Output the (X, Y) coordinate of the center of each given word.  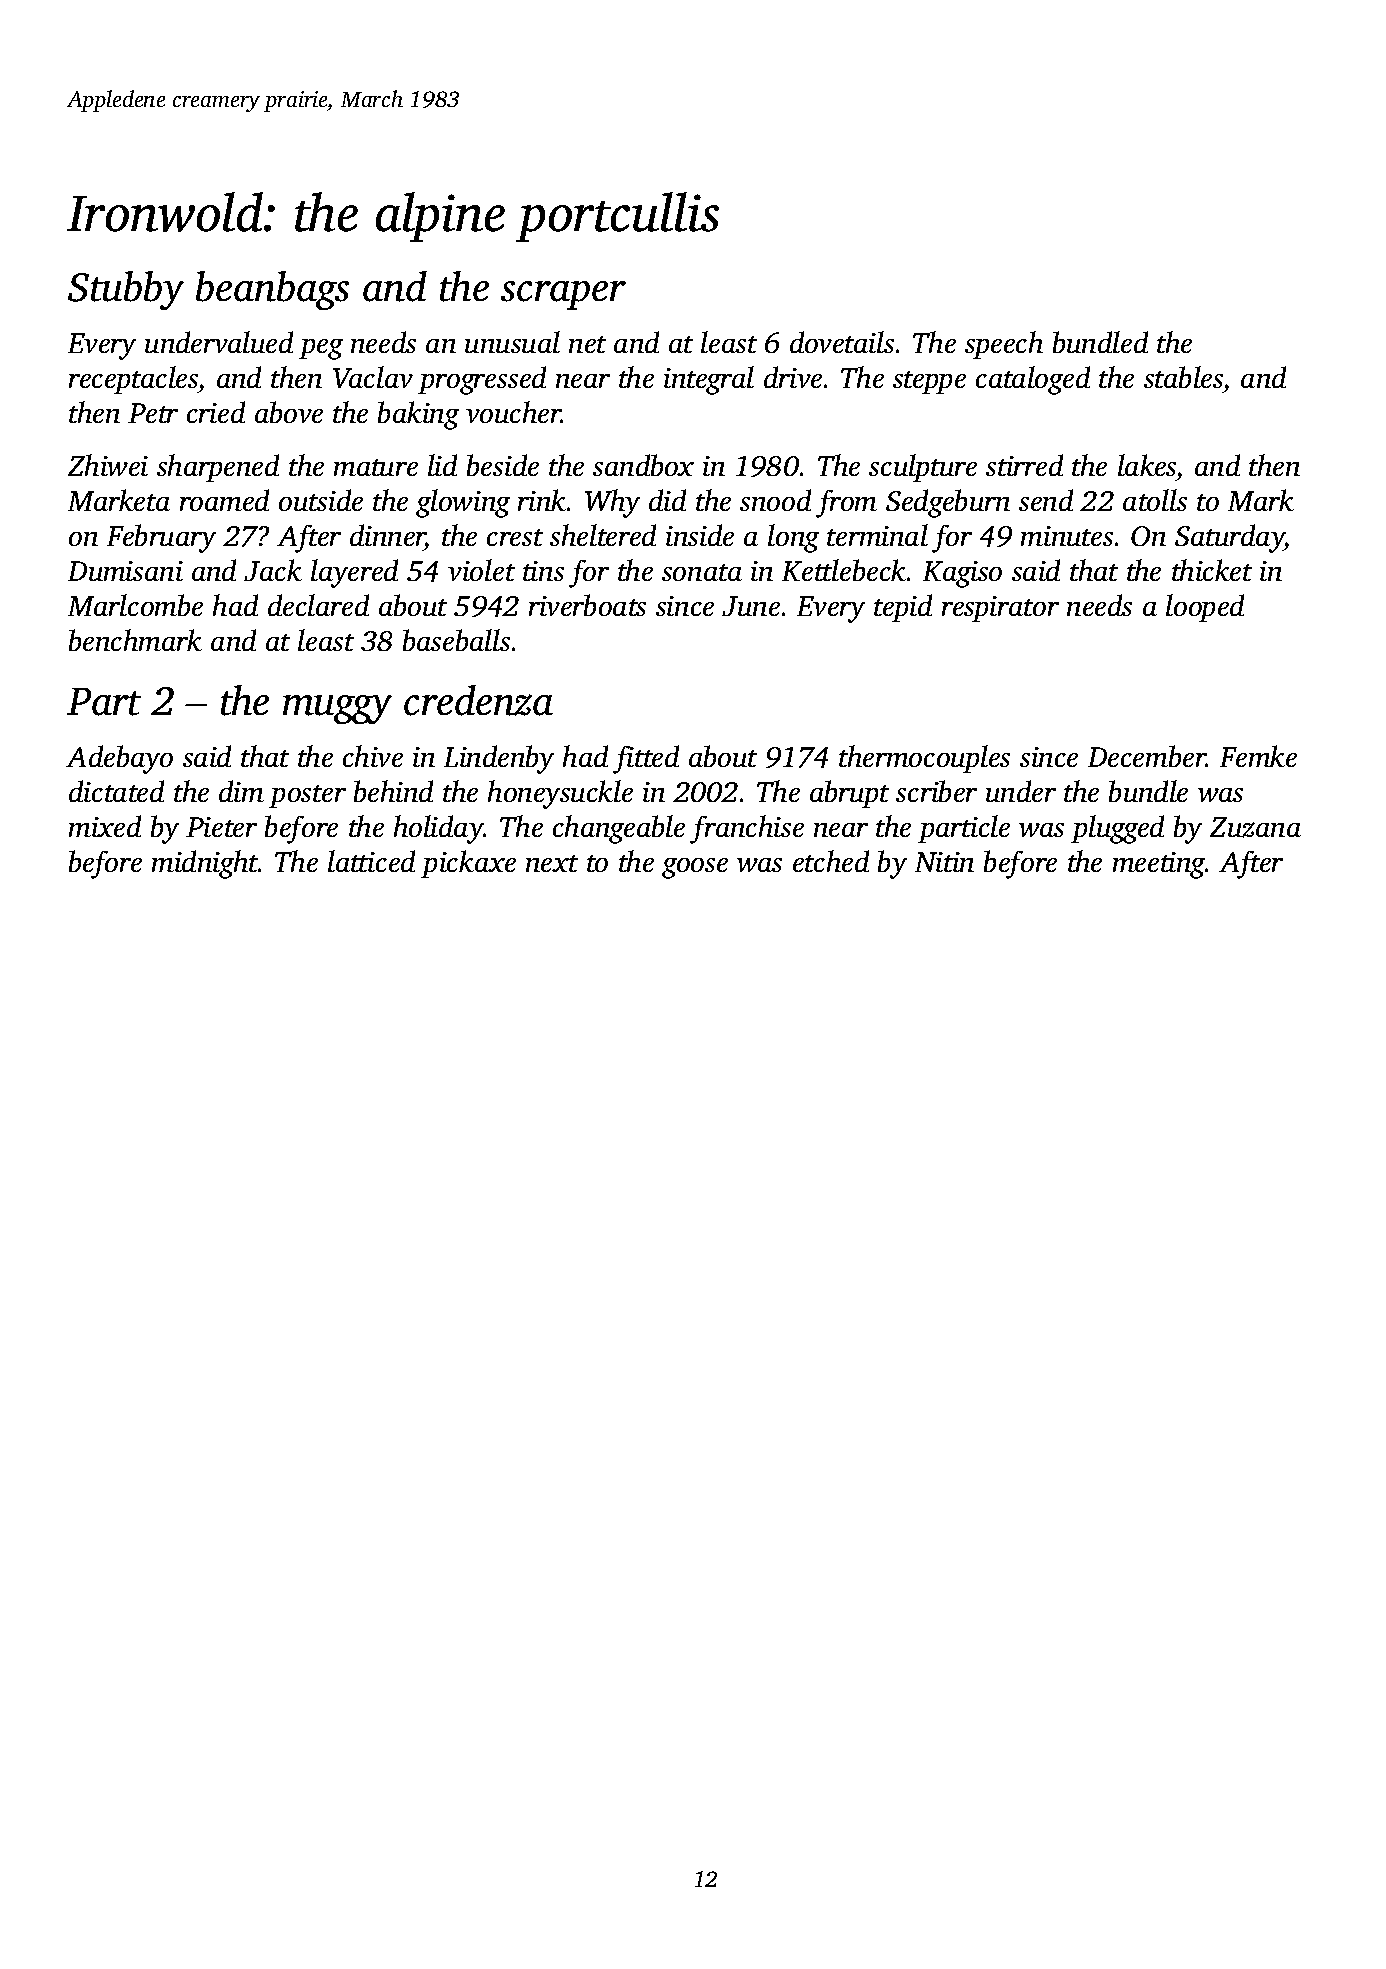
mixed (105, 826)
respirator (1000, 609)
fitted (646, 759)
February (161, 538)
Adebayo (119, 759)
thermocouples (924, 759)
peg (321, 349)
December (1147, 756)
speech (1004, 345)
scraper (563, 295)
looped (1205, 608)
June (751, 606)
